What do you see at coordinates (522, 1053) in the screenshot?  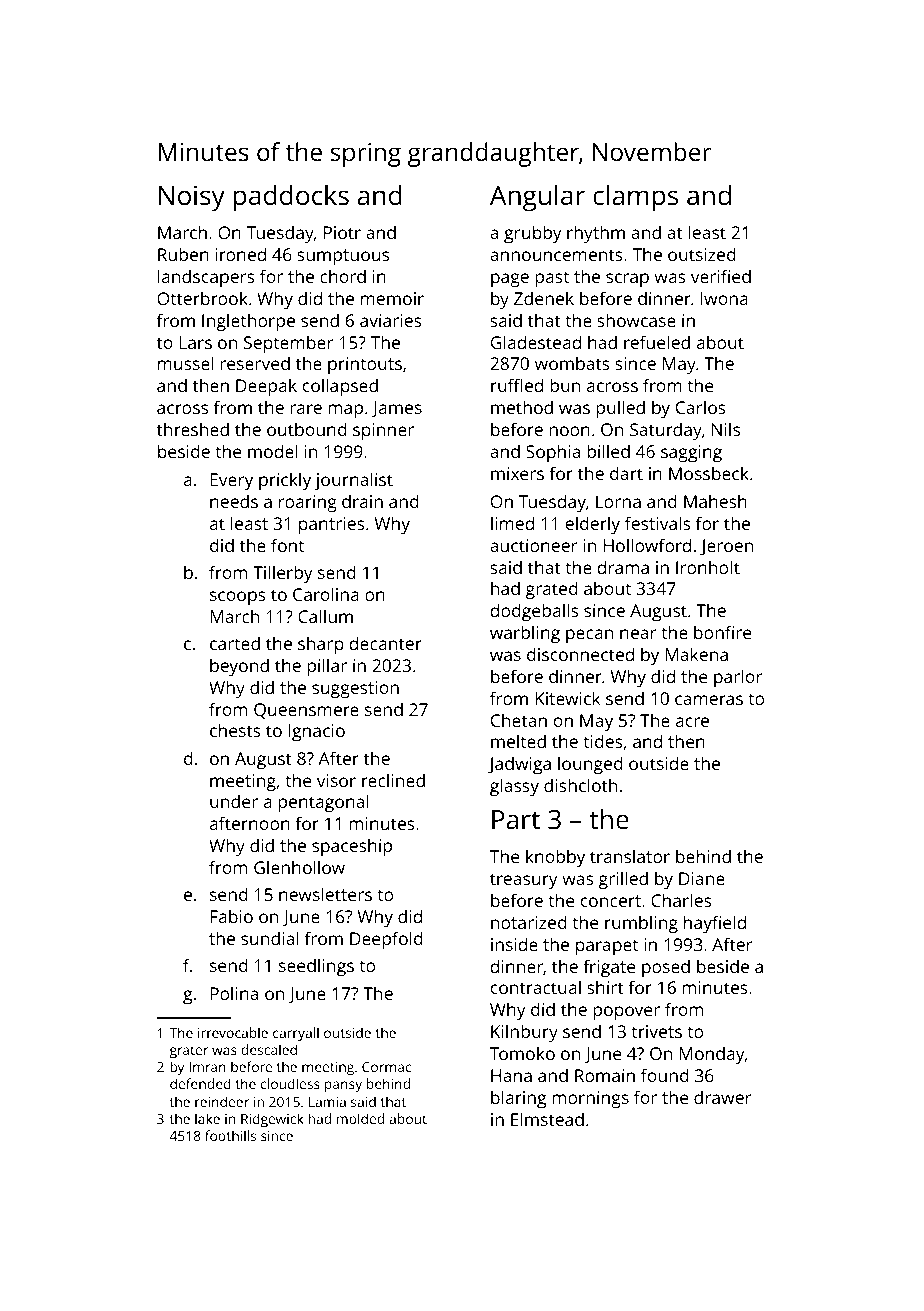 I see `Tomoko` at bounding box center [522, 1053].
